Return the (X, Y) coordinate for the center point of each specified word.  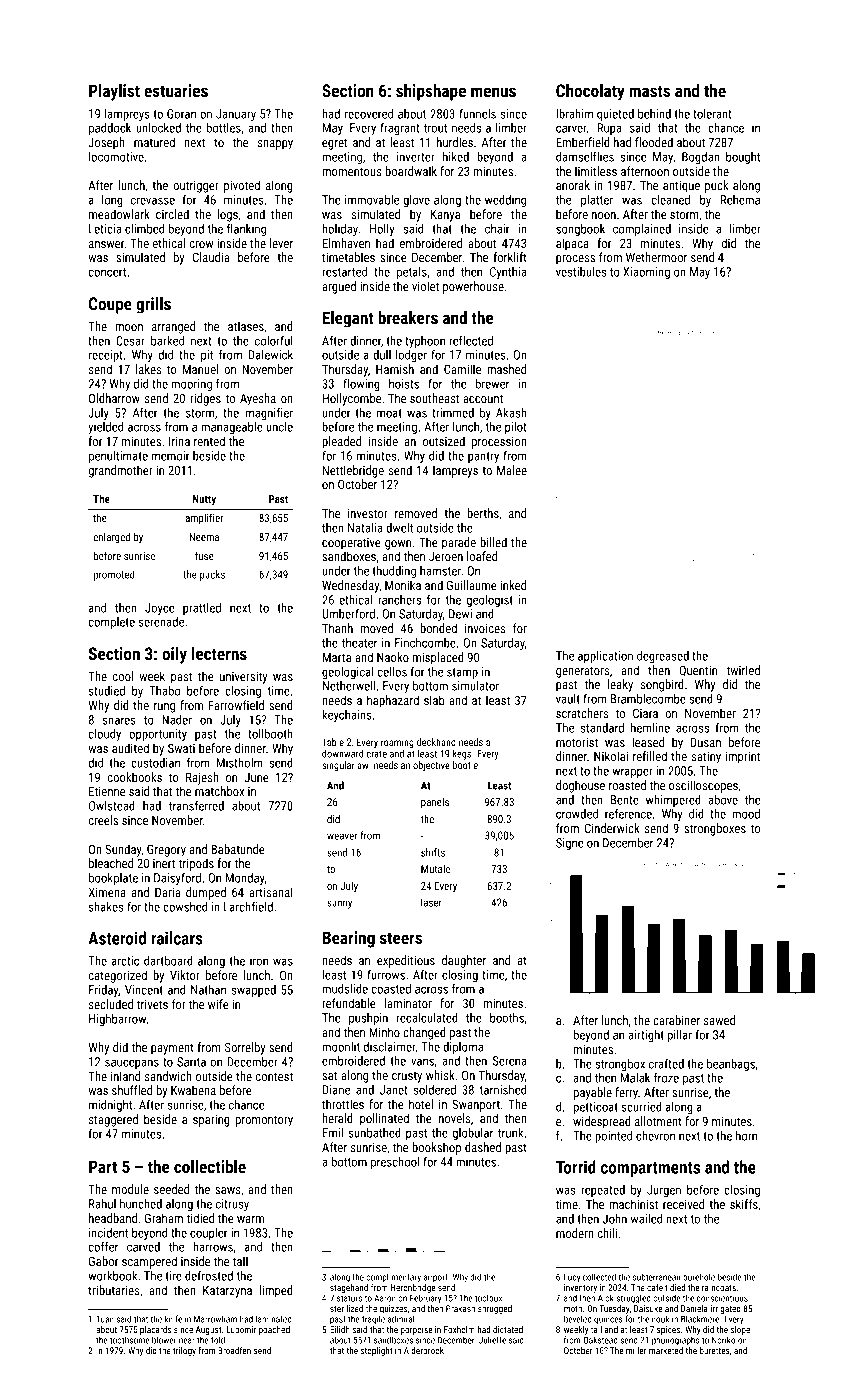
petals (412, 273)
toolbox (488, 1298)
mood (746, 814)
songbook (580, 230)
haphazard (393, 701)
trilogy (184, 1351)
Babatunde (238, 849)
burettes (715, 1350)
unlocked (158, 128)
